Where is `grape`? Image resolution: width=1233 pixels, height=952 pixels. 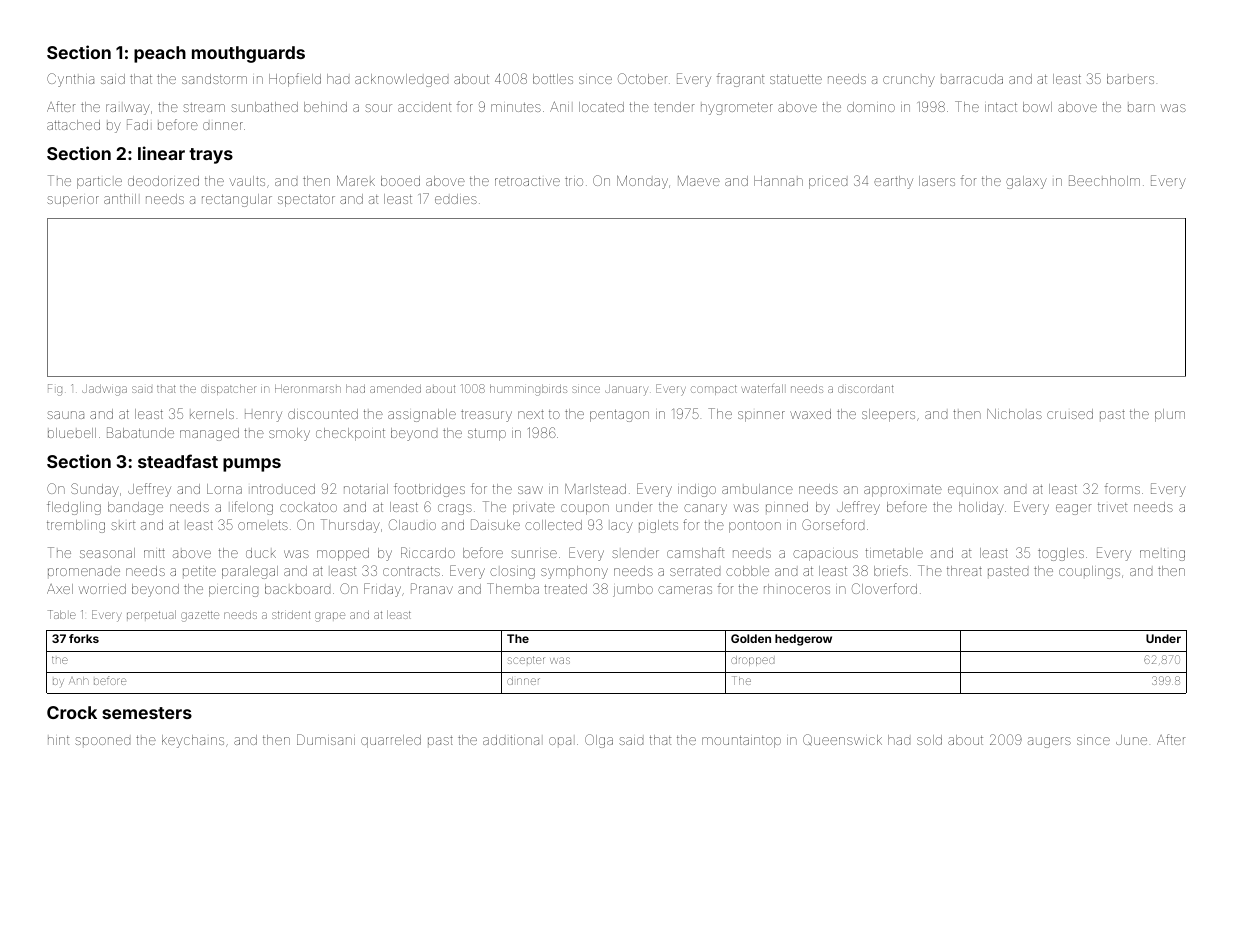
grape is located at coordinates (330, 617).
